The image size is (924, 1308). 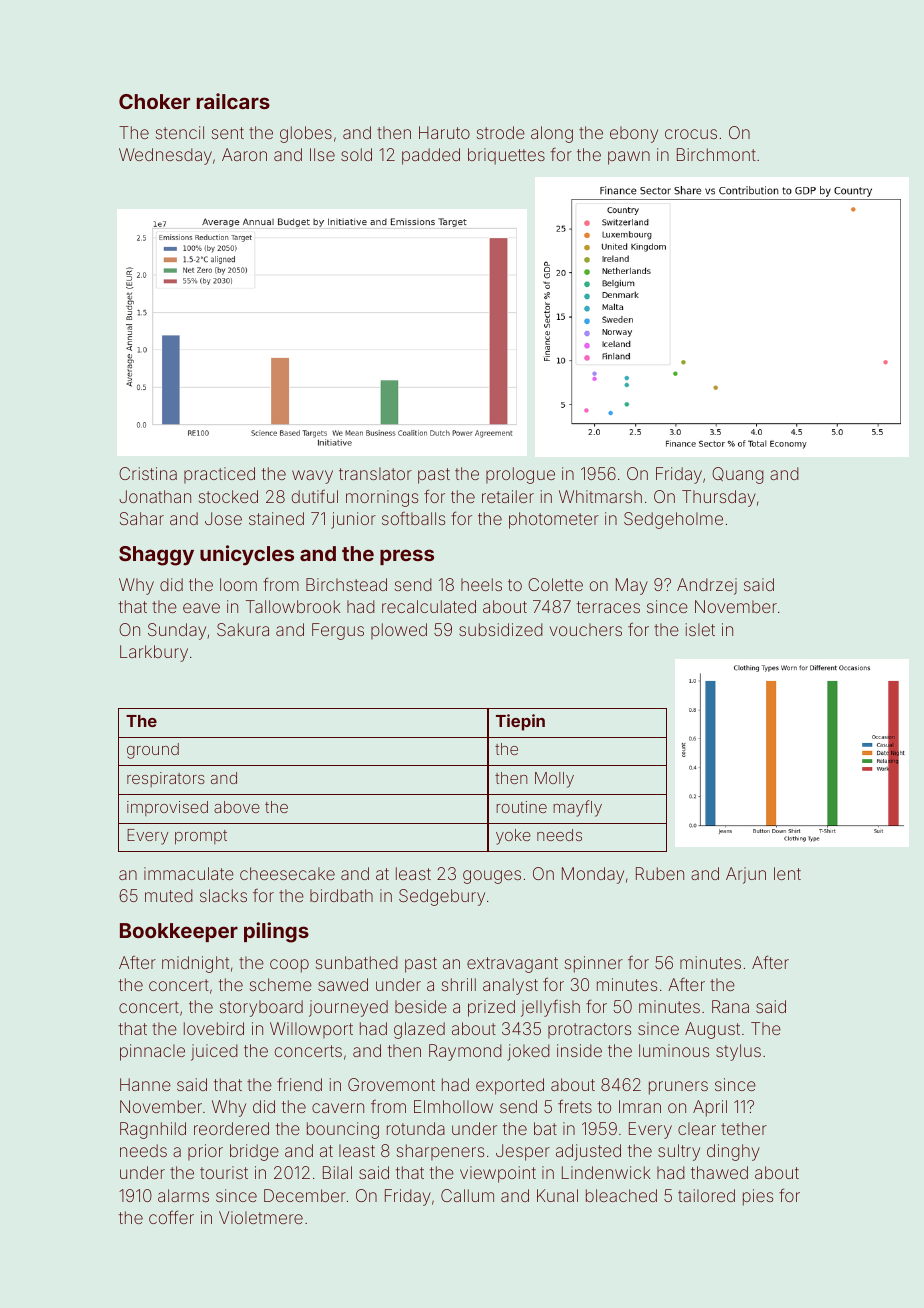 What do you see at coordinates (171, 1217) in the page?
I see `coffer` at bounding box center [171, 1217].
